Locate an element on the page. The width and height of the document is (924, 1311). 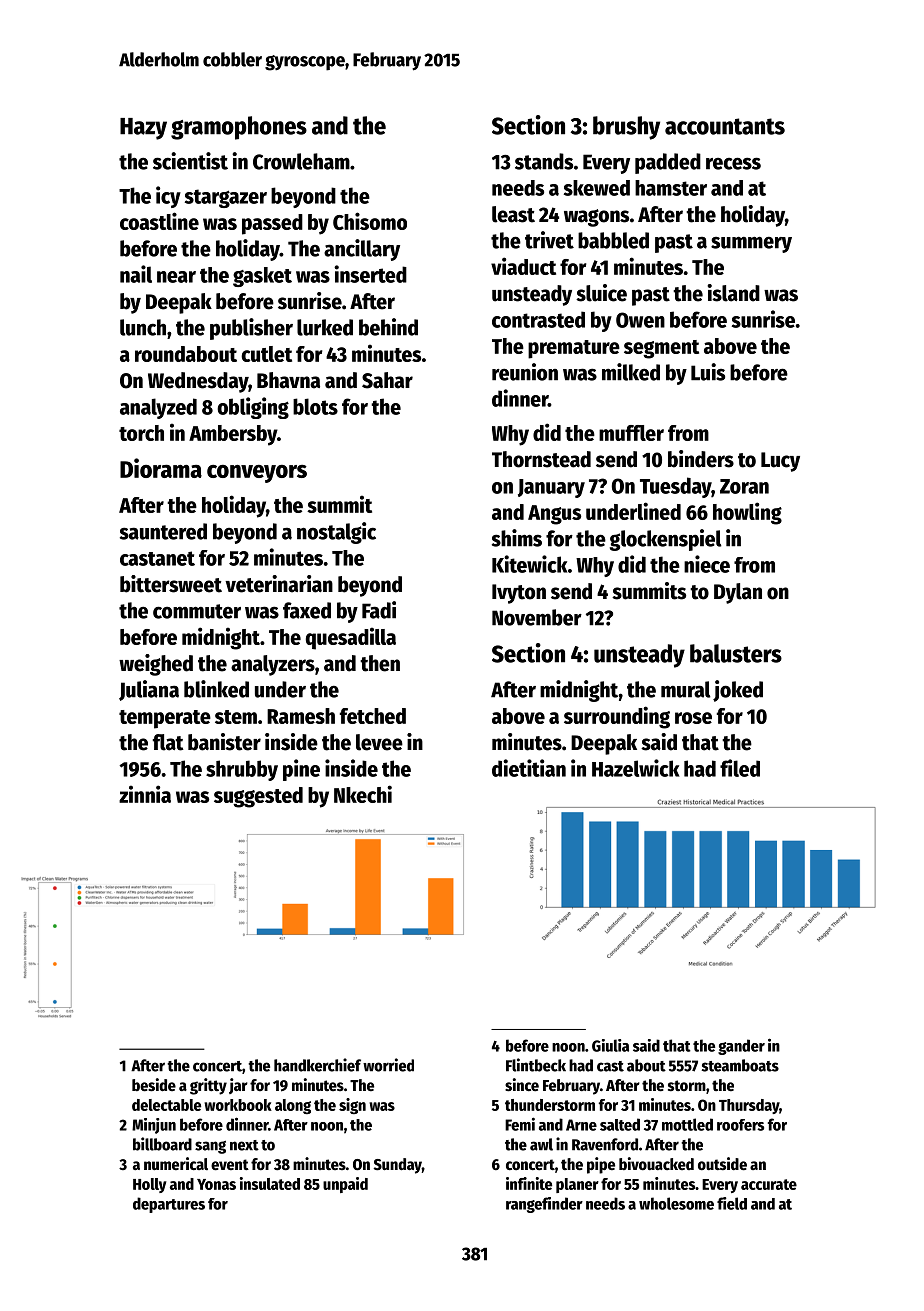
unpaid is located at coordinates (345, 1185).
